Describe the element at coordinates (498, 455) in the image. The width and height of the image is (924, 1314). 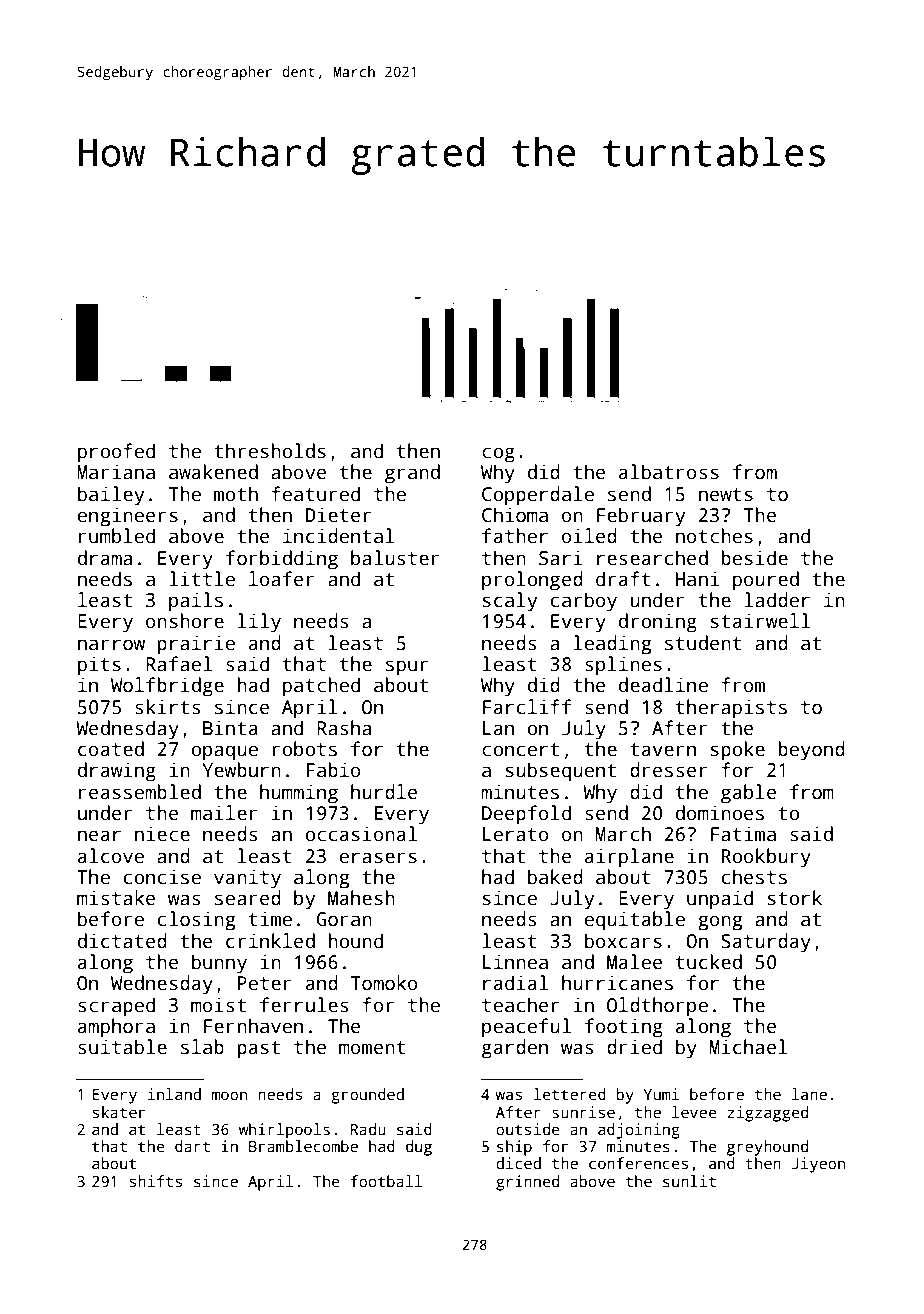
I see `cog` at that location.
